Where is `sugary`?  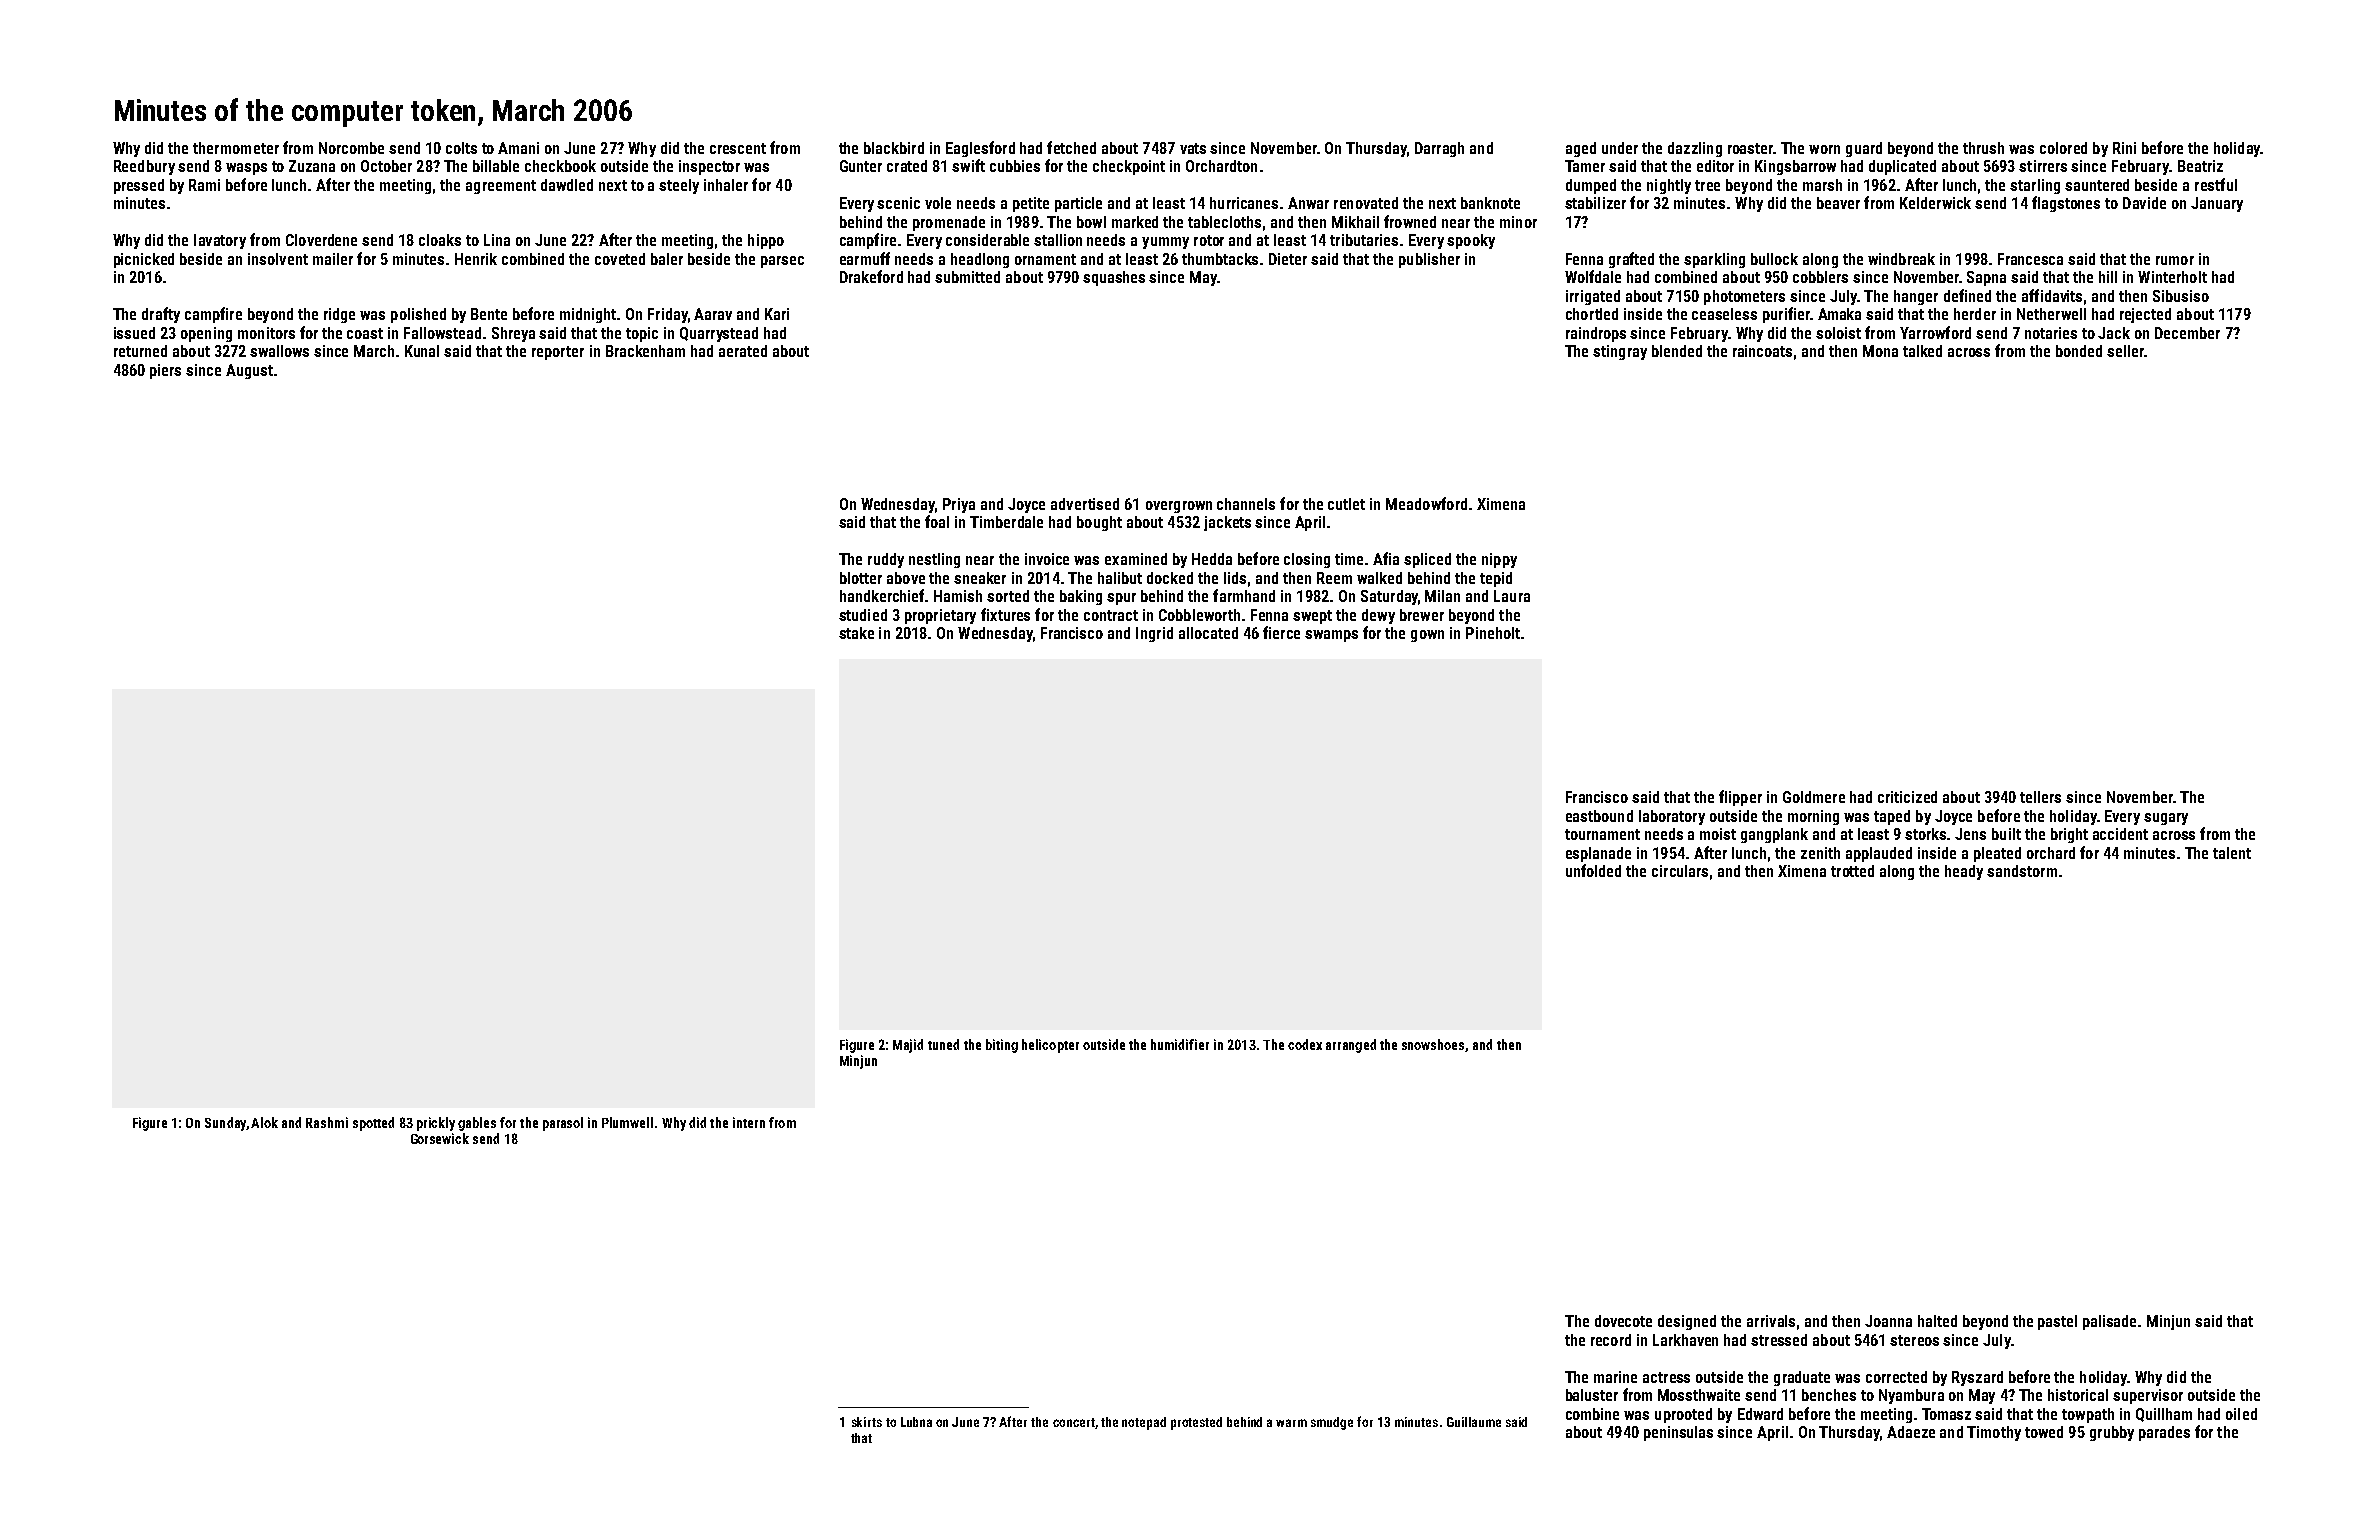 sugary is located at coordinates (2166, 819).
